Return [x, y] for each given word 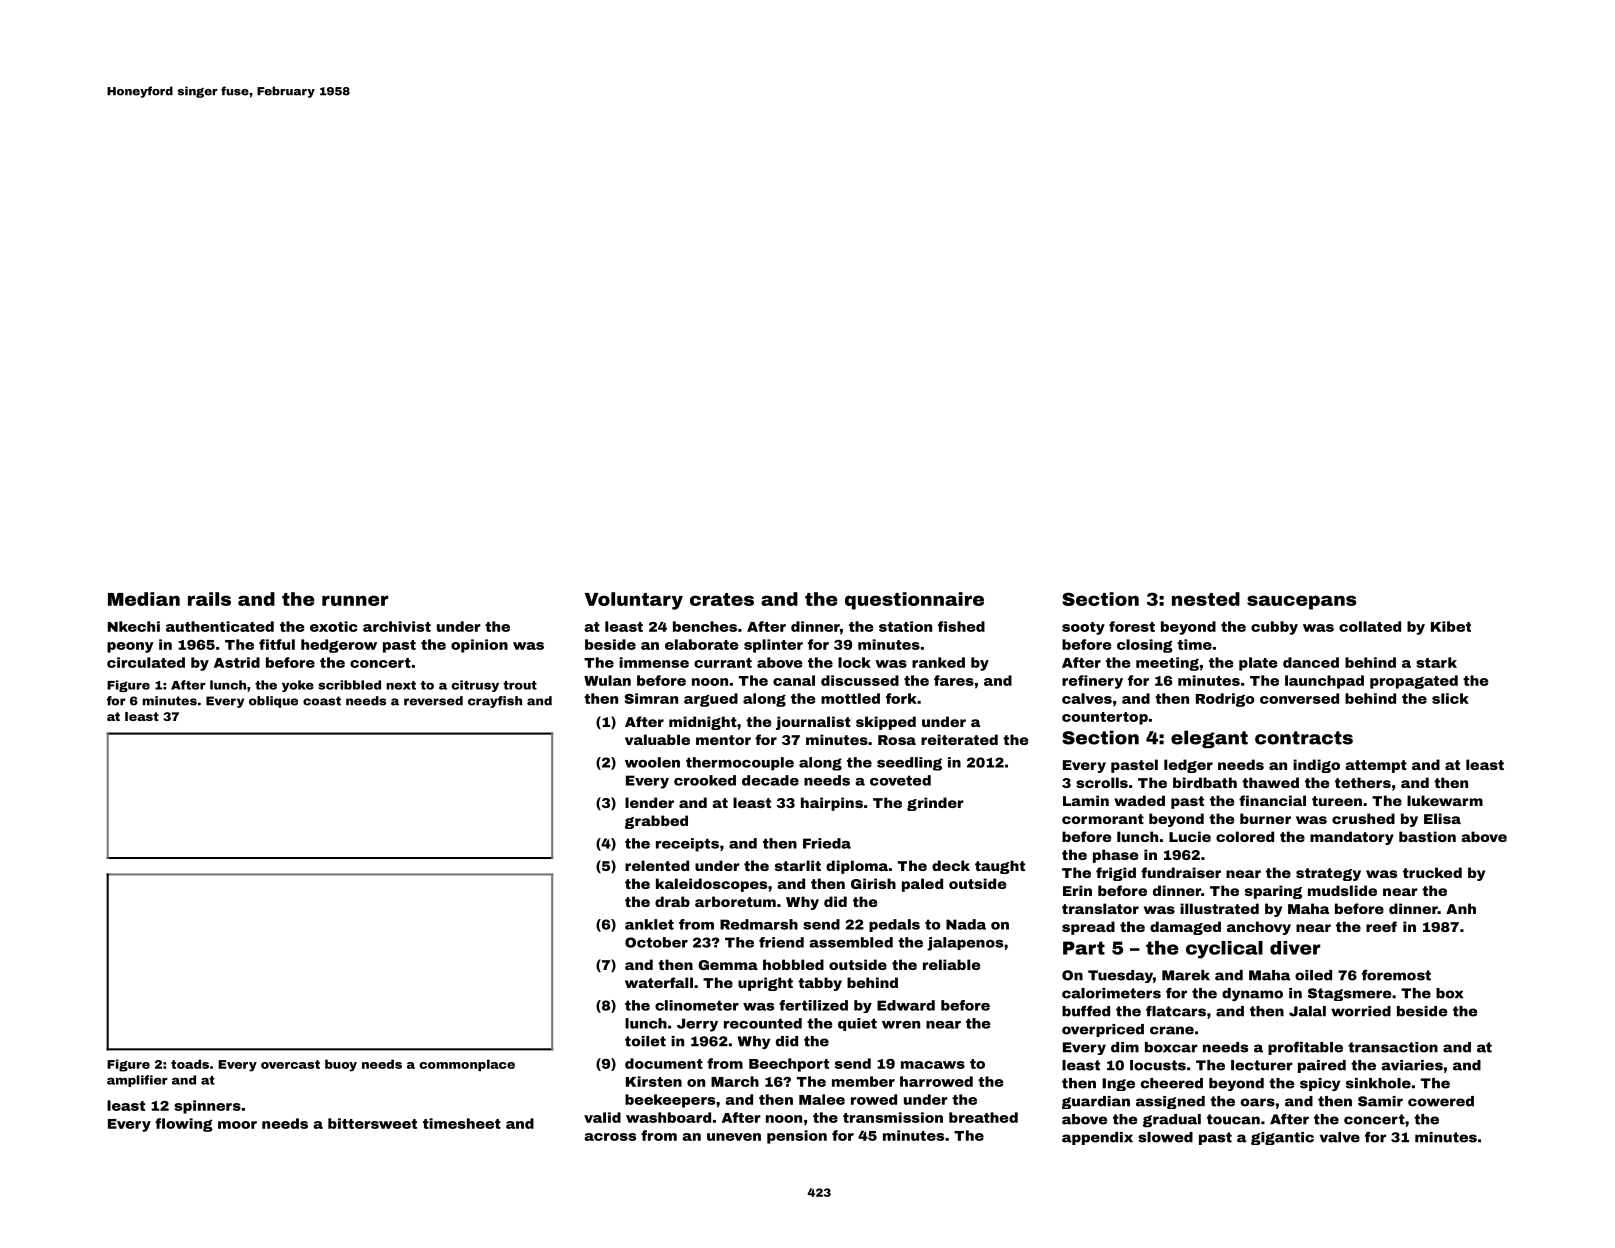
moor [237, 1125]
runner [355, 600]
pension [797, 1137]
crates [722, 599]
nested [1206, 599]
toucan [1233, 1119]
